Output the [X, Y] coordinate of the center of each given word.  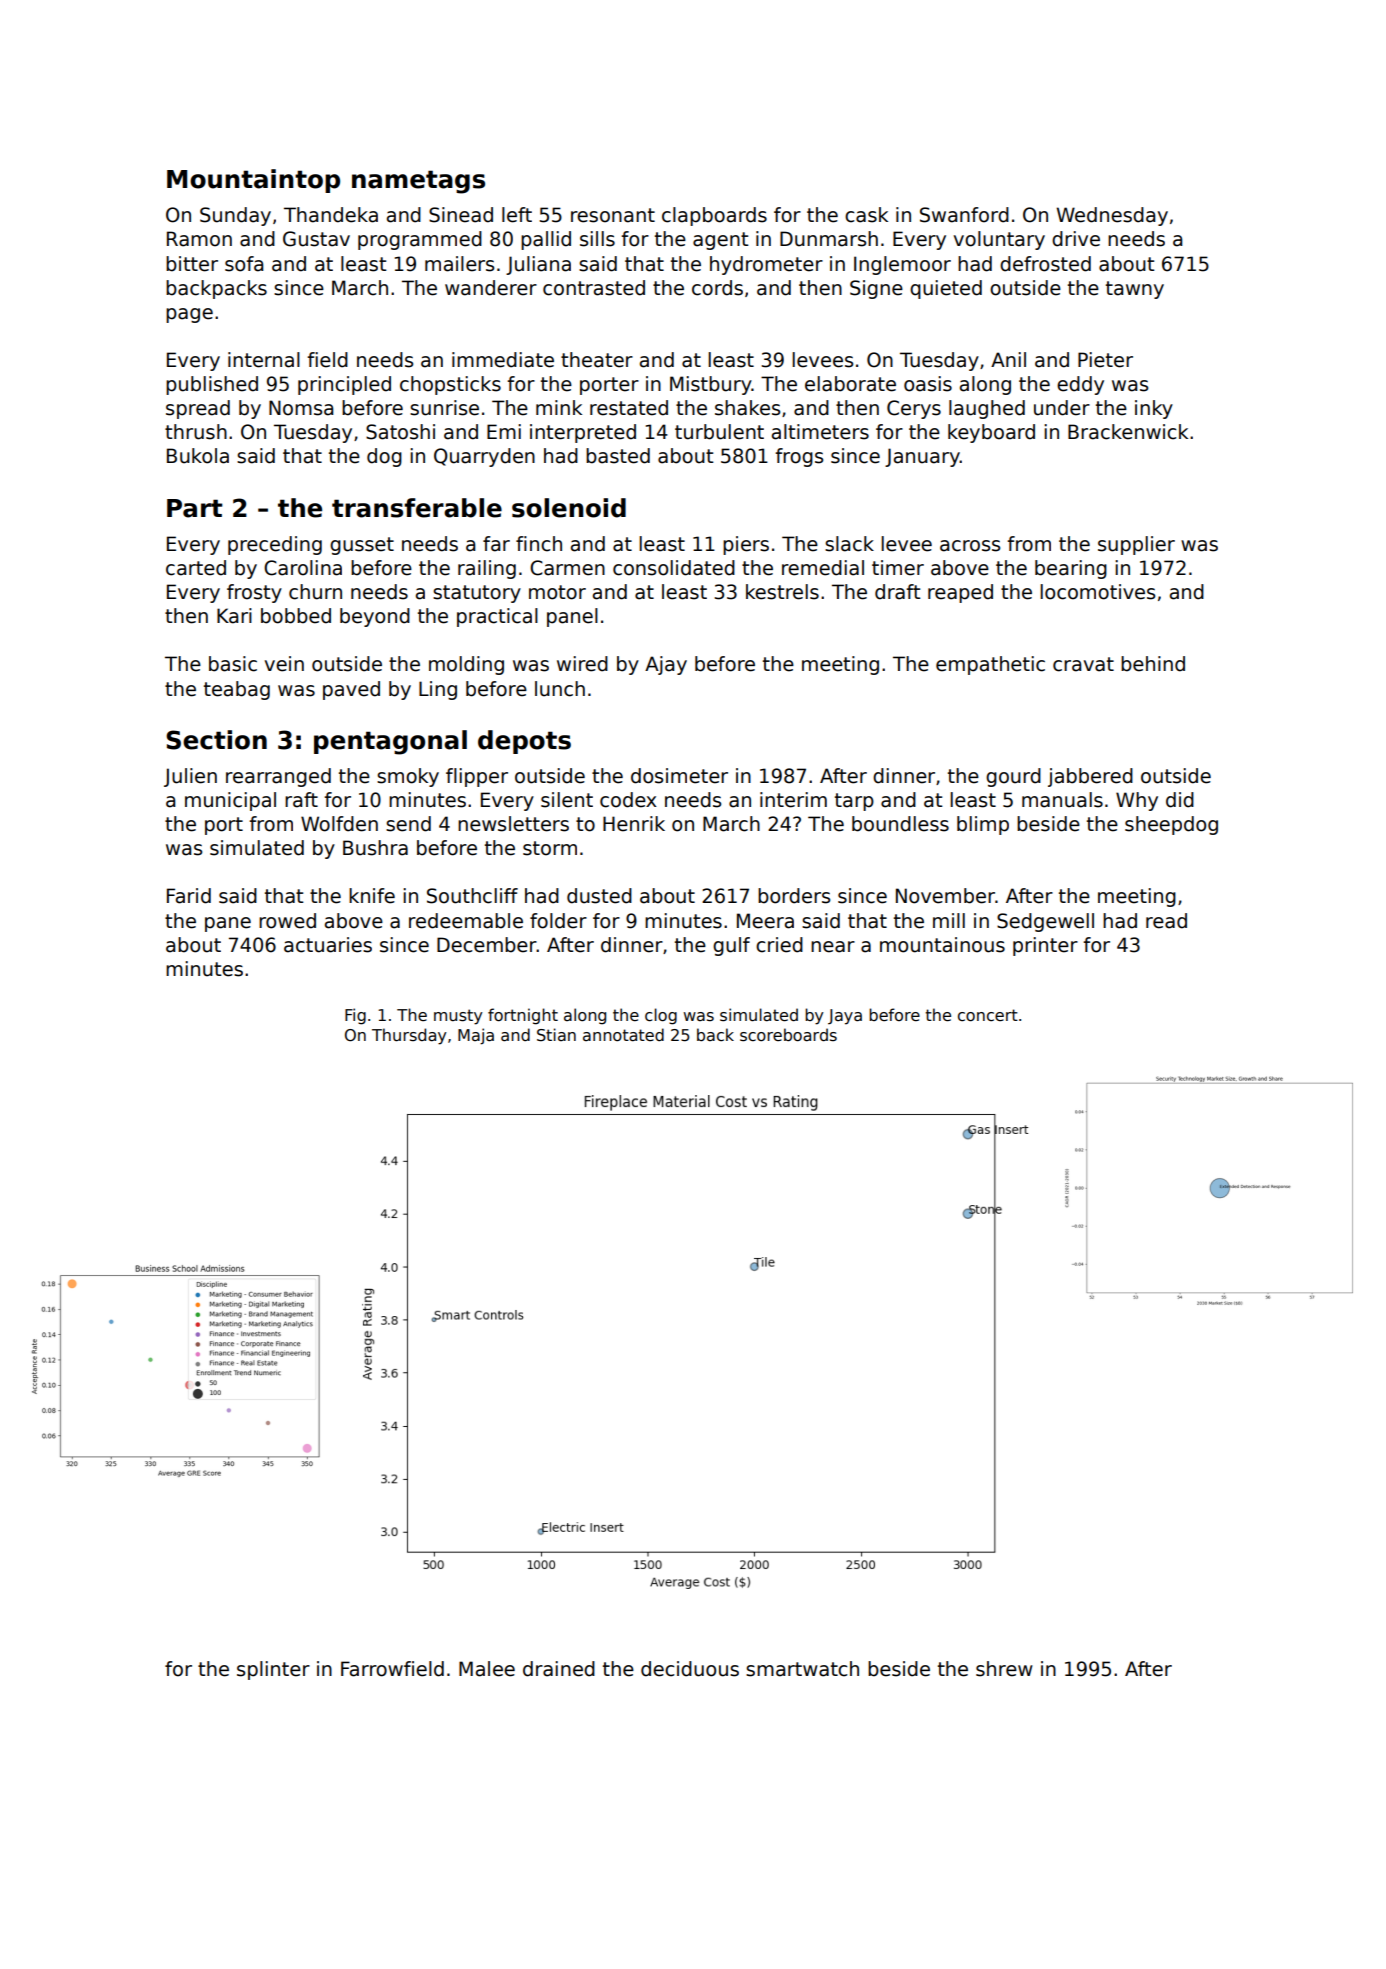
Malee [487, 1669]
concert [988, 1015]
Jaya [845, 1017]
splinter [273, 1670]
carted [196, 568]
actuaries [328, 945]
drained [559, 1669]
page [189, 315]
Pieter [1105, 360]
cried [779, 945]
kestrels [782, 592]
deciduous [690, 1669]
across [970, 546]
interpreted [583, 433]
